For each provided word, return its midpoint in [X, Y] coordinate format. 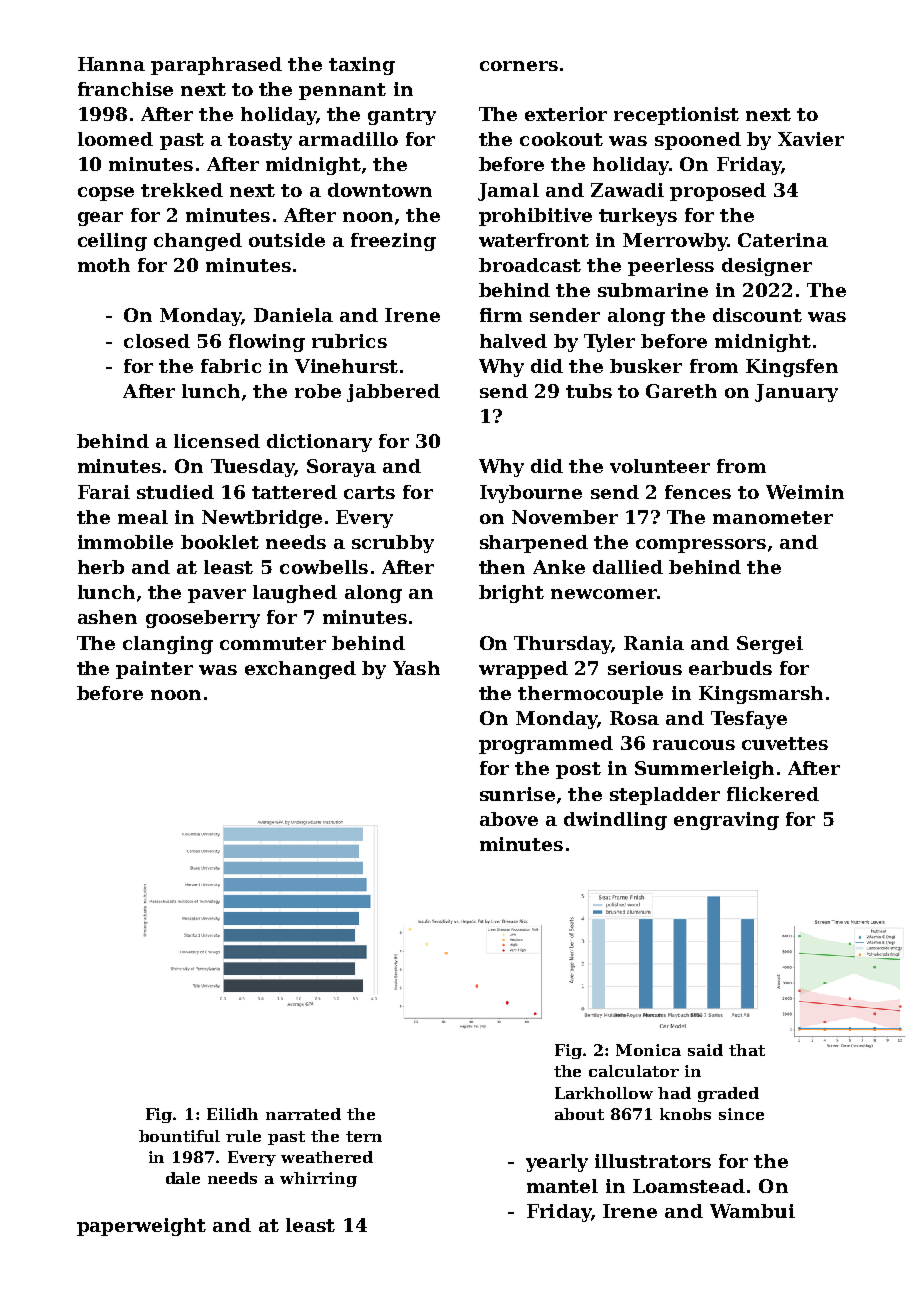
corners [519, 66]
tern [364, 1136]
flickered [773, 794]
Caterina [783, 240]
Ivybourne [531, 494]
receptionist [676, 116]
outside [287, 240]
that [747, 1050]
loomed [115, 139]
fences [698, 492]
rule [243, 1136]
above [509, 819]
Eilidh [232, 1114]
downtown [380, 190]
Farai [104, 492]
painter [154, 670]
